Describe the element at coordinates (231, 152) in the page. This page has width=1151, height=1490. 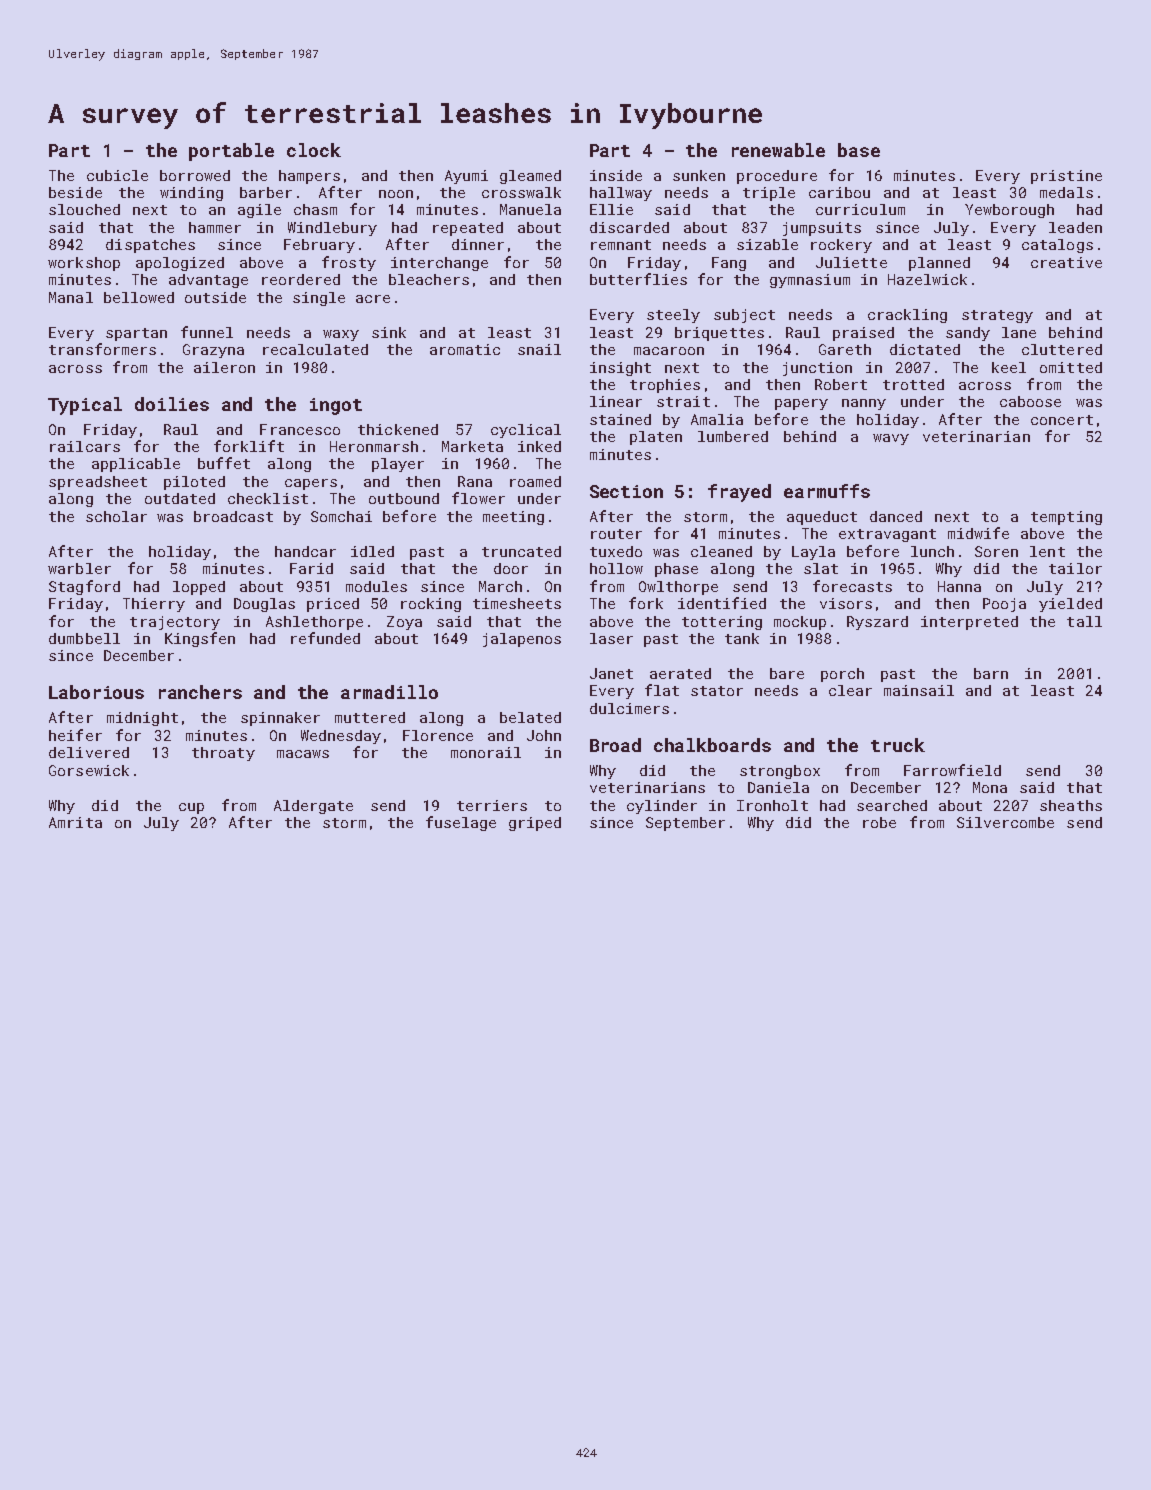
I see `portable` at that location.
